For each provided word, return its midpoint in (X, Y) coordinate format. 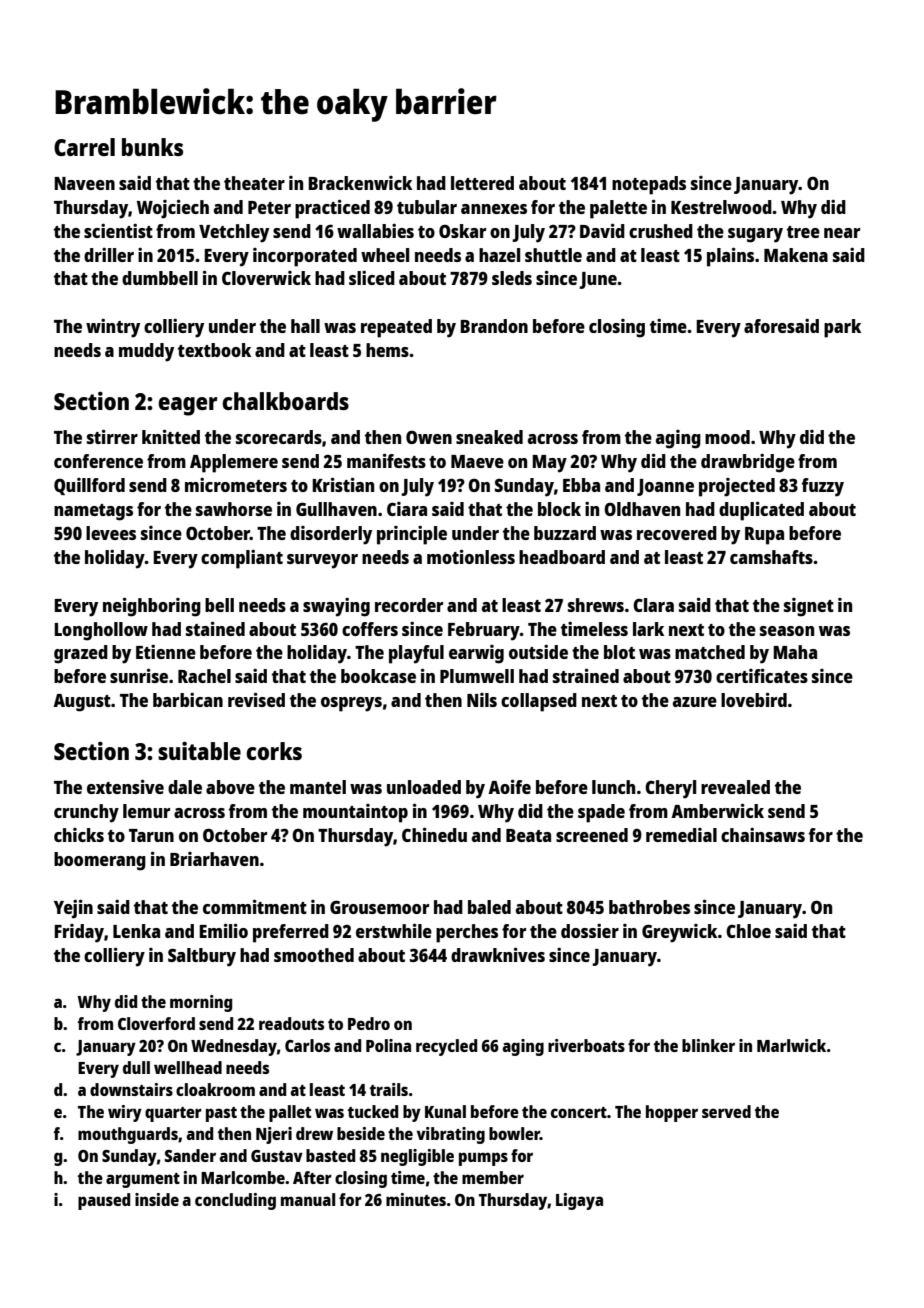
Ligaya (579, 1201)
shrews (596, 605)
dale (185, 787)
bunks (152, 147)
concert (579, 1112)
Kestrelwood (721, 207)
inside (157, 1199)
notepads (649, 185)
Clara (653, 605)
